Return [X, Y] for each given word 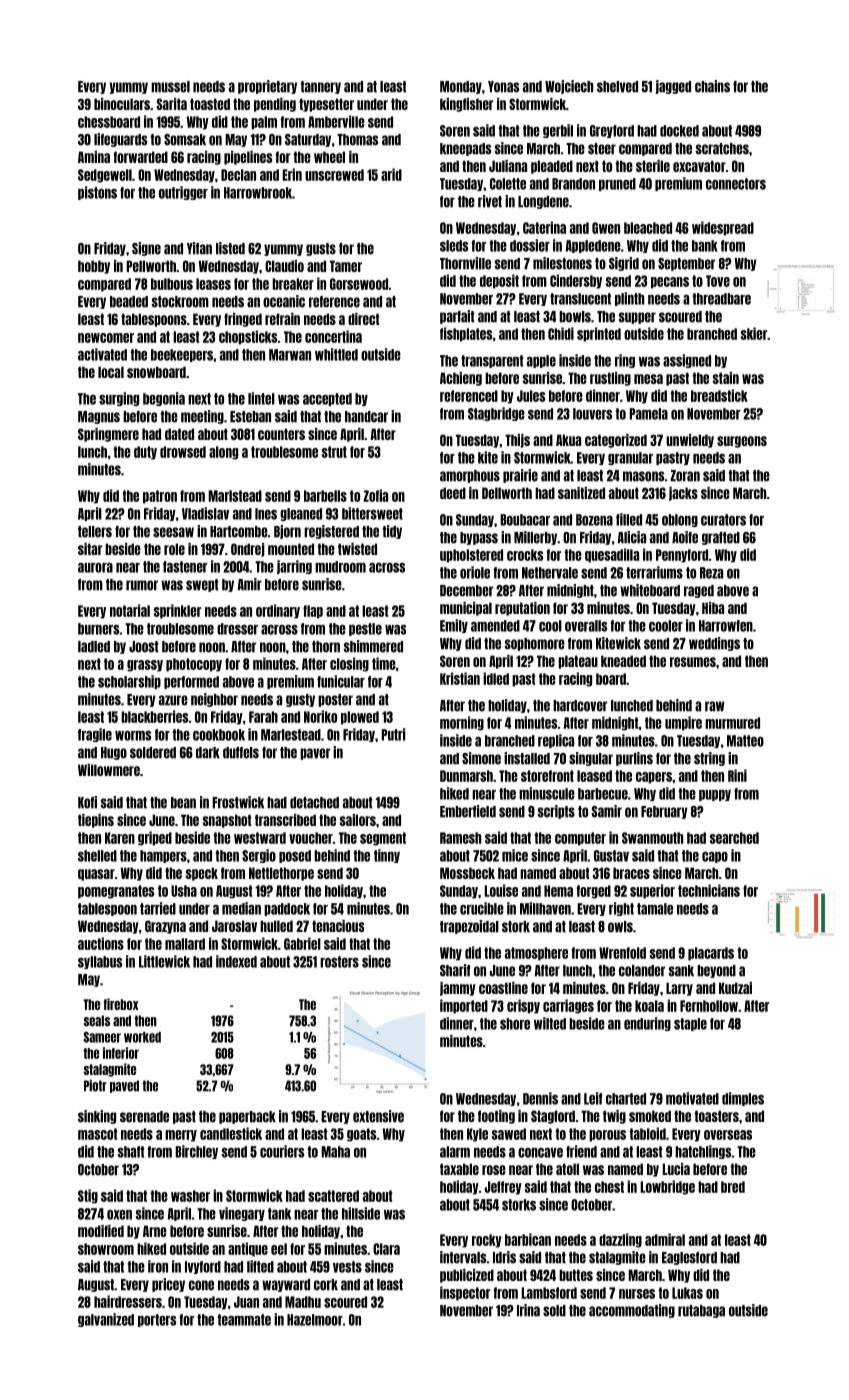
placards [711, 954]
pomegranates [116, 892]
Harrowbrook [258, 193]
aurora [95, 568]
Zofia [375, 495]
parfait [457, 317]
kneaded [623, 661]
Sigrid [624, 264]
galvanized [106, 1320]
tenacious [338, 926]
